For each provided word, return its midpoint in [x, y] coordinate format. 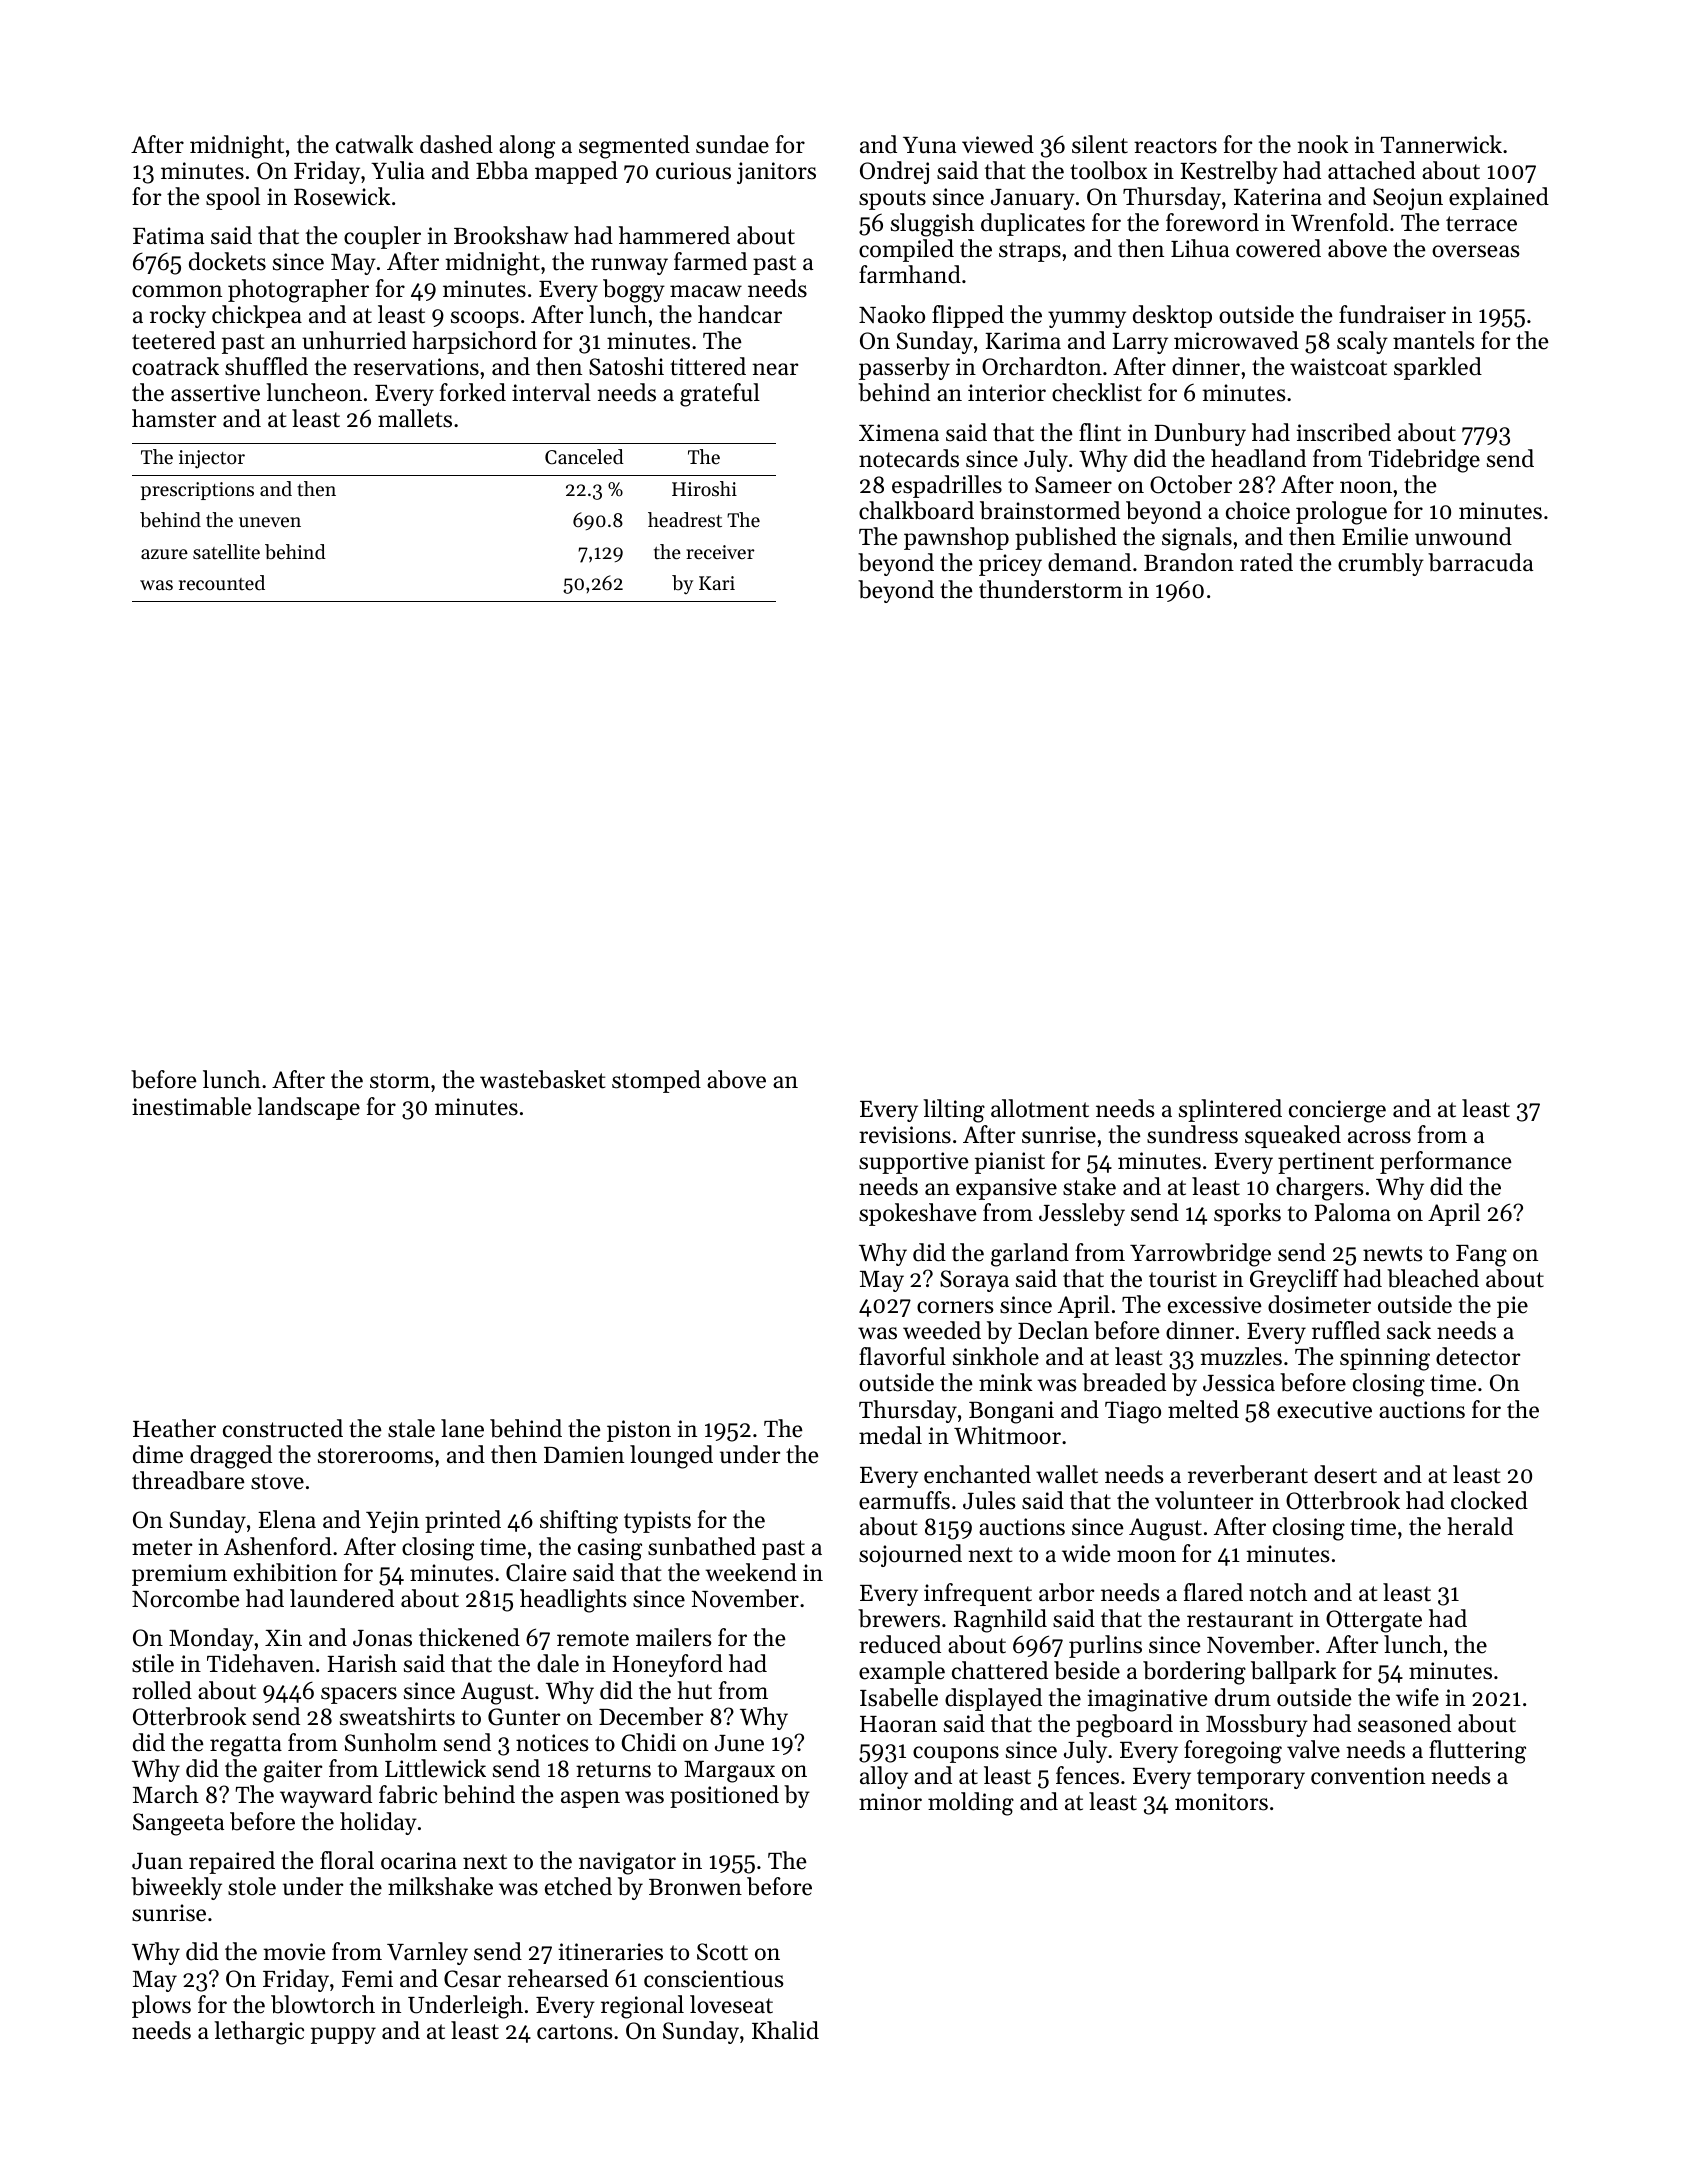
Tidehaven [260, 1663]
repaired [232, 1862]
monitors [1221, 1802]
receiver [720, 552]
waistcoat [1338, 367]
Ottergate [1374, 1621]
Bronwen [695, 1887]
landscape [308, 1108]
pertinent [1326, 1163]
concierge [1337, 1111]
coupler [382, 237]
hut [694, 1690]
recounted [222, 583]
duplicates [1033, 224]
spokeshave [918, 1214]
